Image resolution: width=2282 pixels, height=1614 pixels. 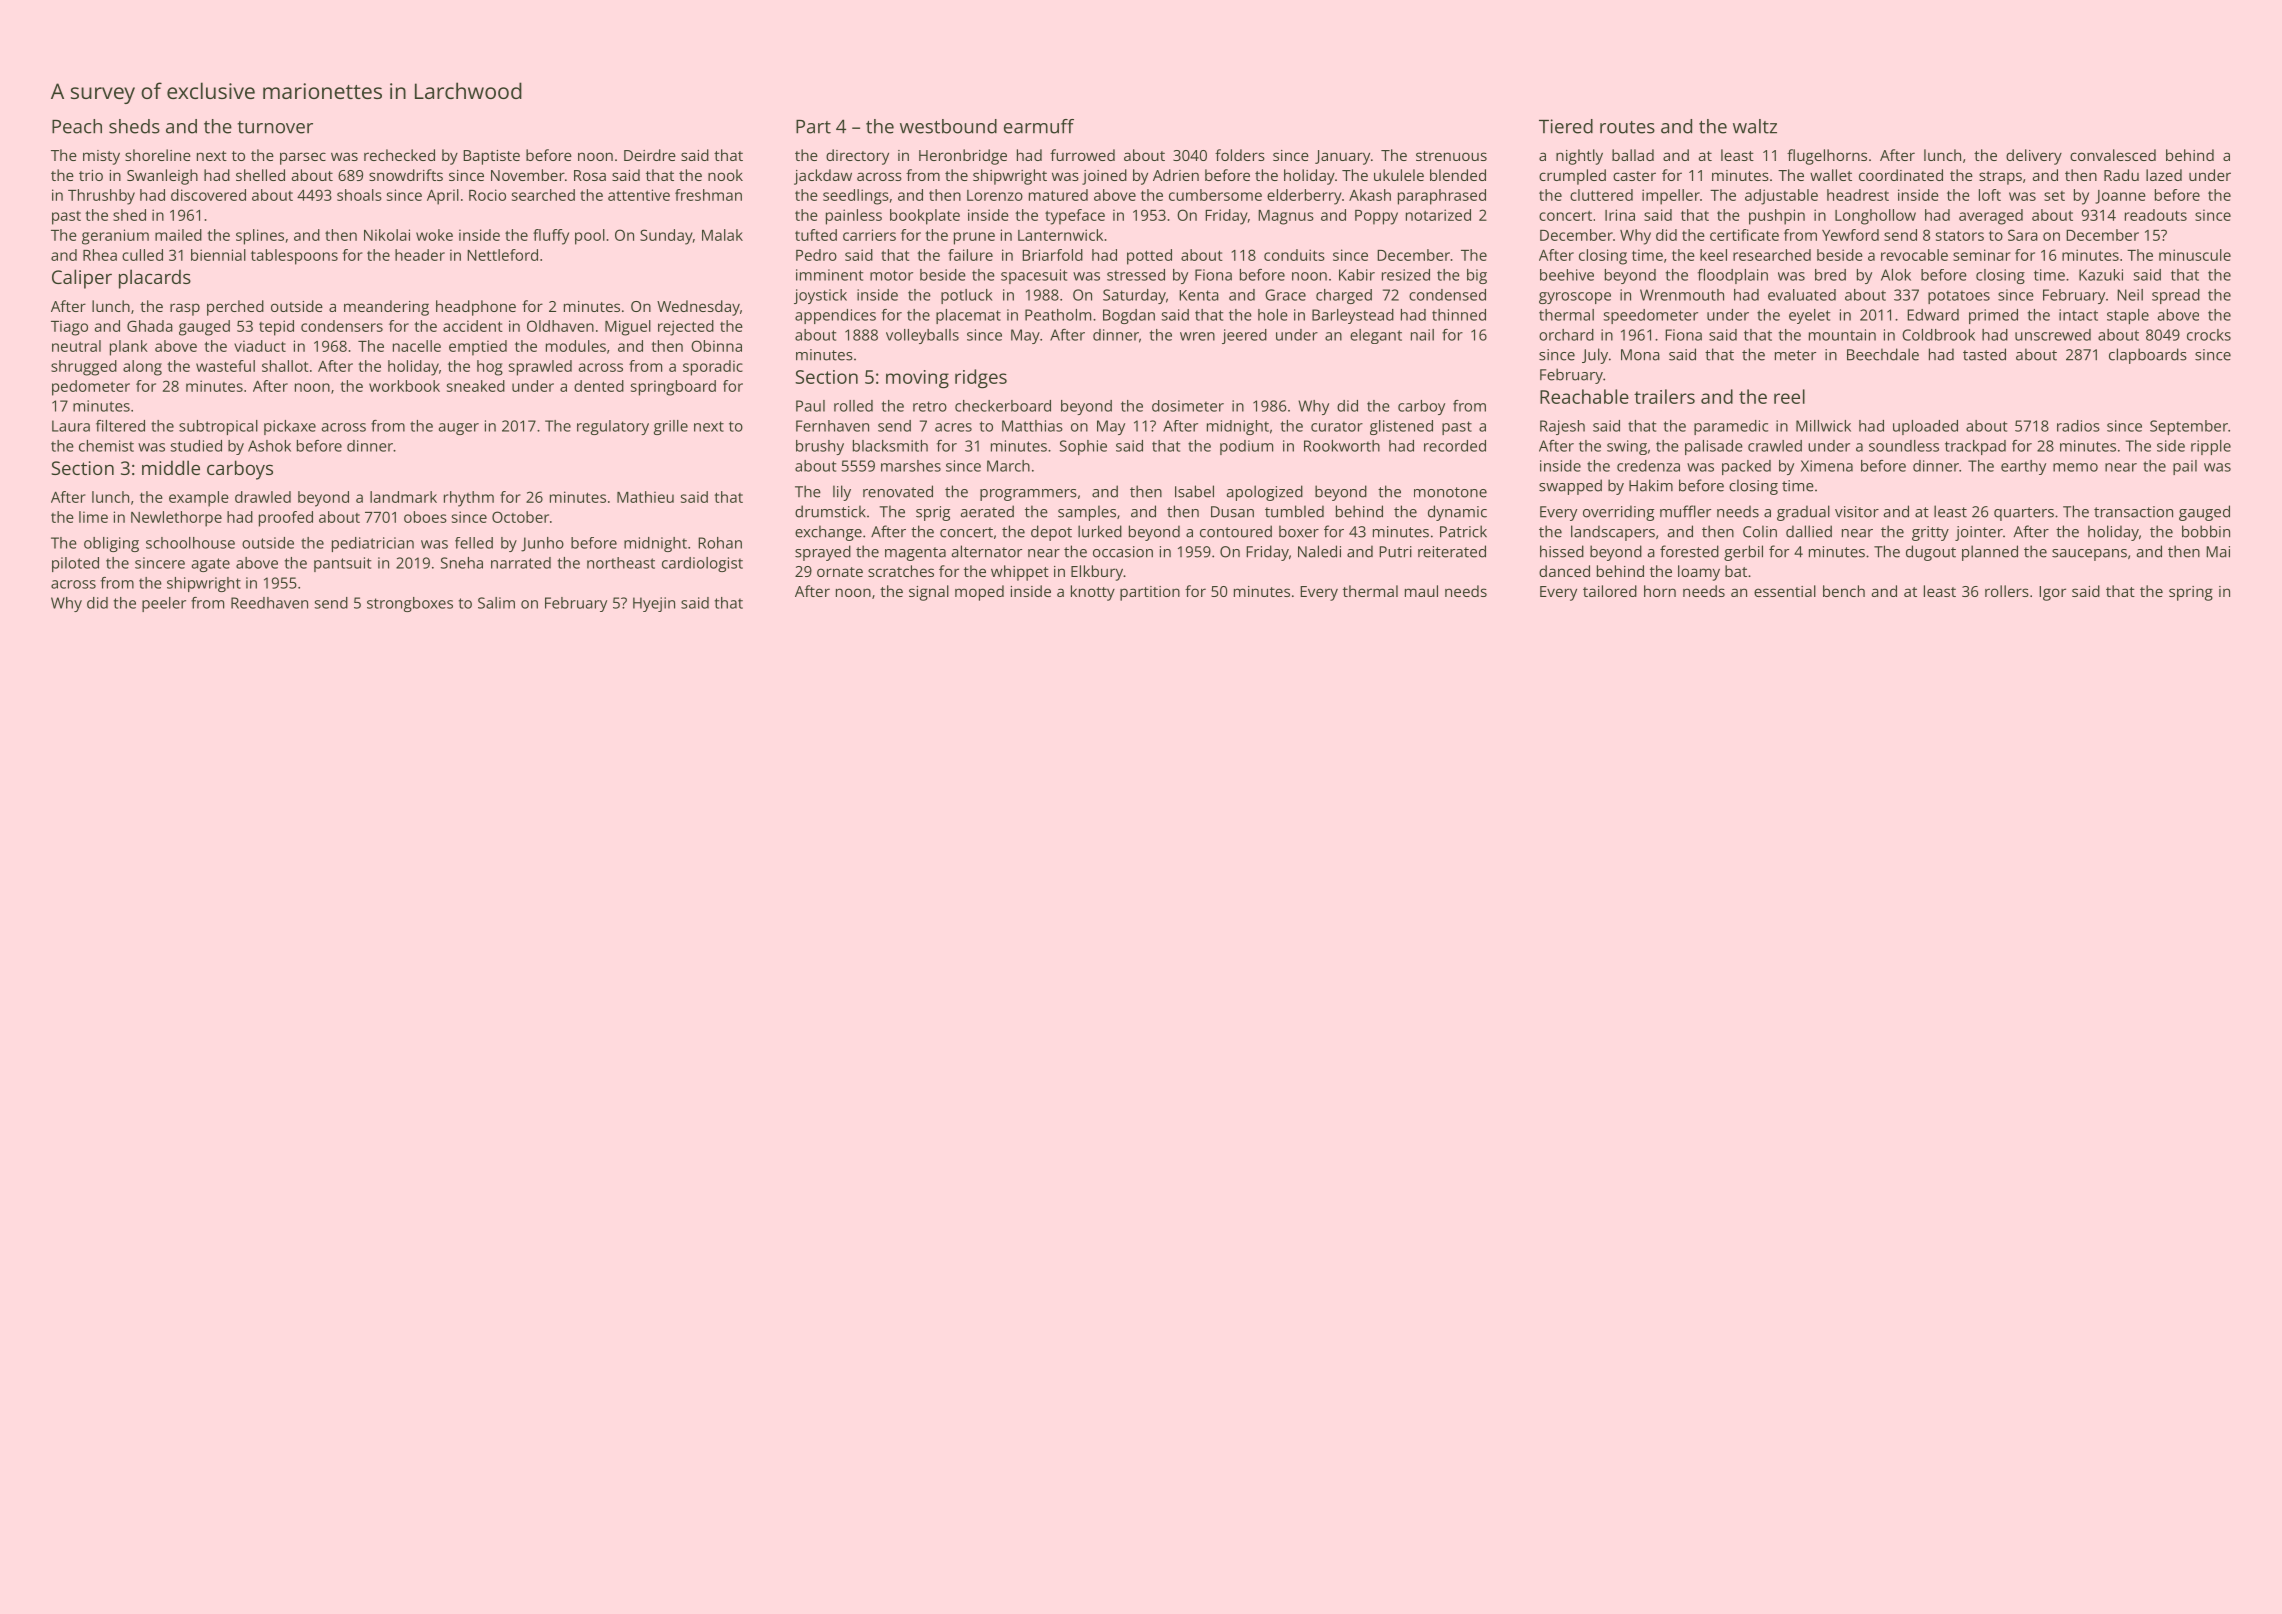 I want to click on turnover, so click(x=275, y=127).
